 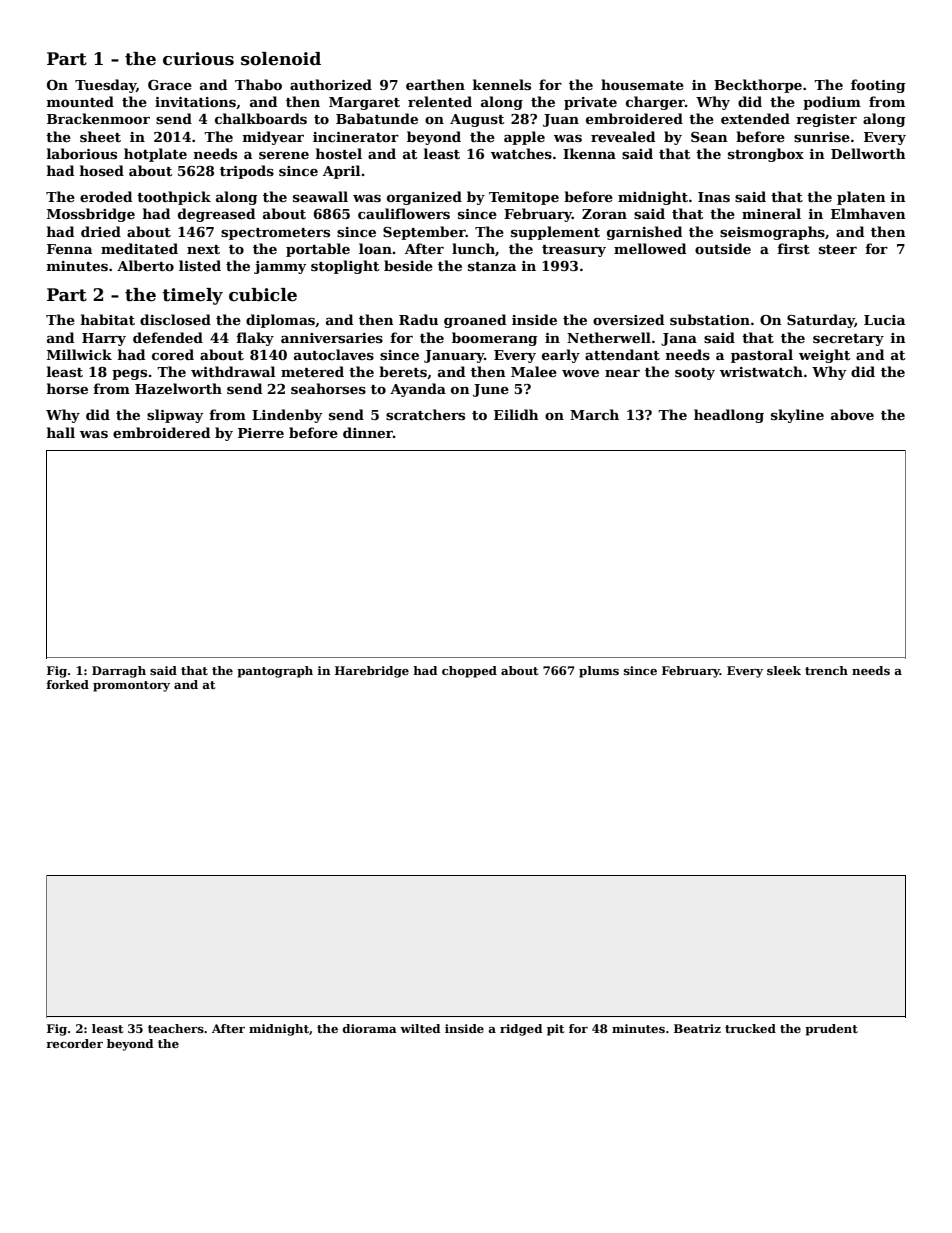 What do you see at coordinates (797, 416) in the image?
I see `skyline` at bounding box center [797, 416].
